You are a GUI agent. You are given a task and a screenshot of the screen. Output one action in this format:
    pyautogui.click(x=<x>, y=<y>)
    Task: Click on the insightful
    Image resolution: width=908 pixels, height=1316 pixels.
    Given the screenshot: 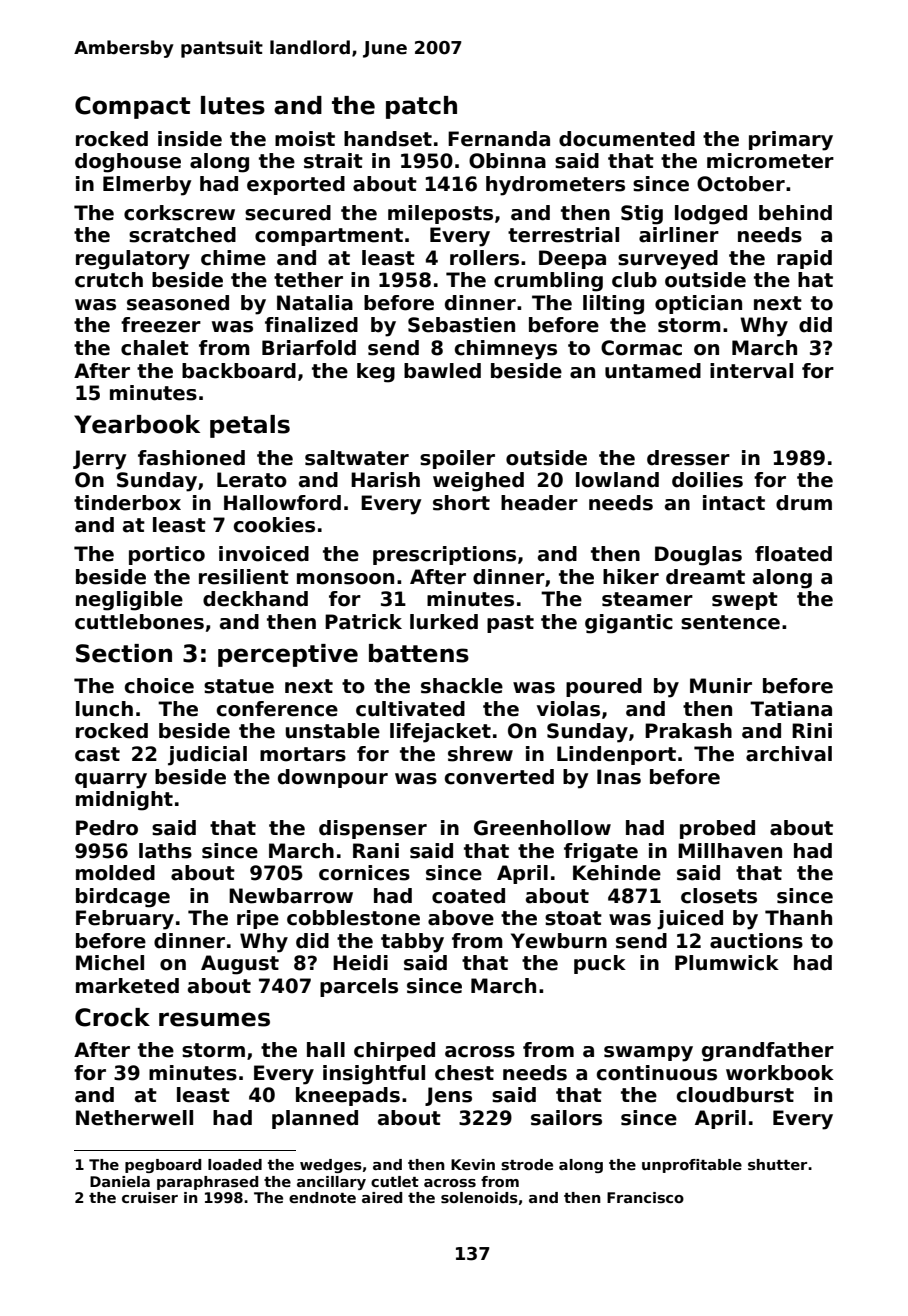 What is the action you would take?
    pyautogui.click(x=374, y=1075)
